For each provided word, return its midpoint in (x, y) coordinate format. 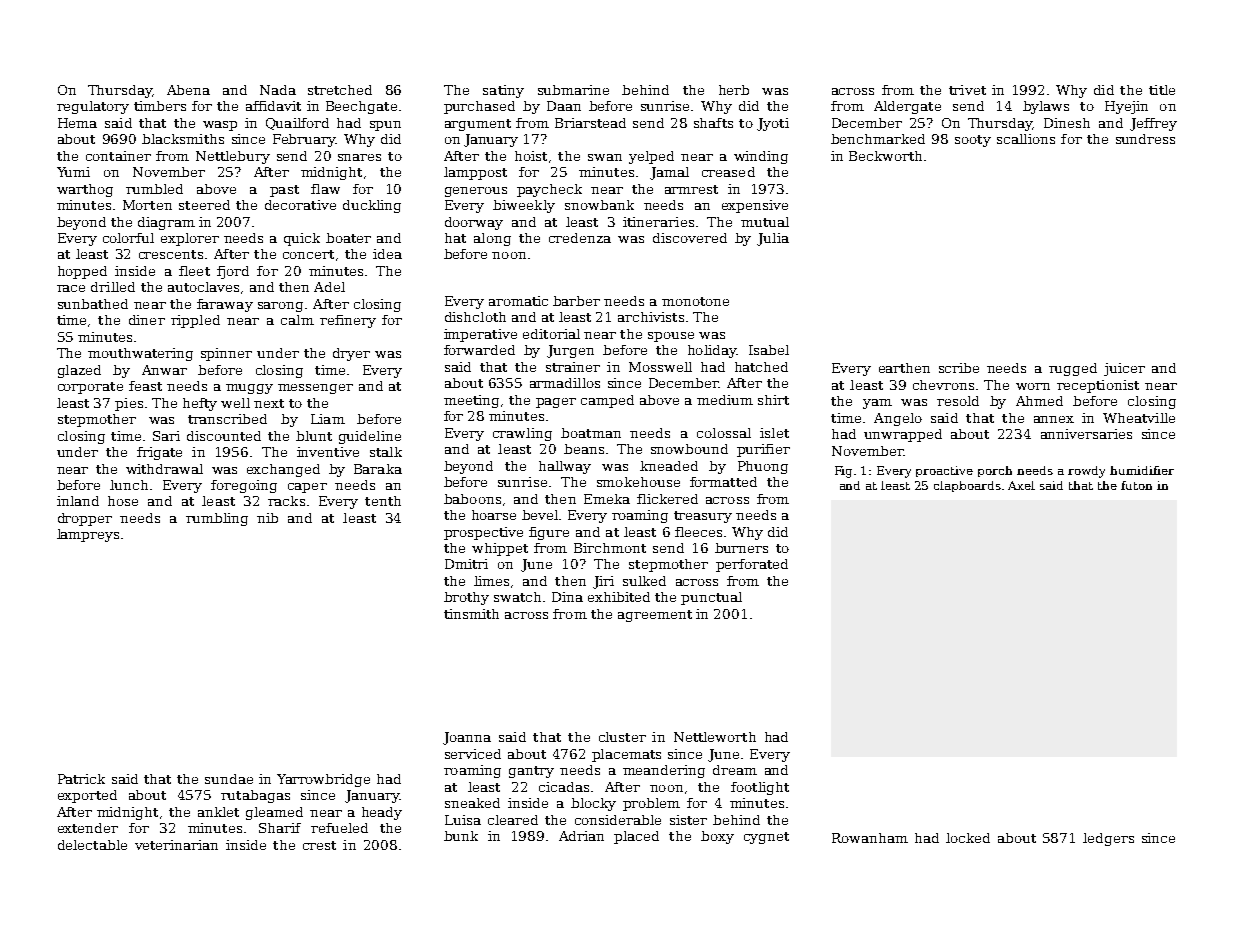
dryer (351, 354)
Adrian (581, 836)
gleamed (274, 813)
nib (267, 518)
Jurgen (570, 351)
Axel (1021, 485)
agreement (655, 616)
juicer (1124, 369)
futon (1136, 485)
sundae (229, 779)
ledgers (1108, 839)
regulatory (93, 107)
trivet (967, 90)
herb (734, 90)
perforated (752, 565)
